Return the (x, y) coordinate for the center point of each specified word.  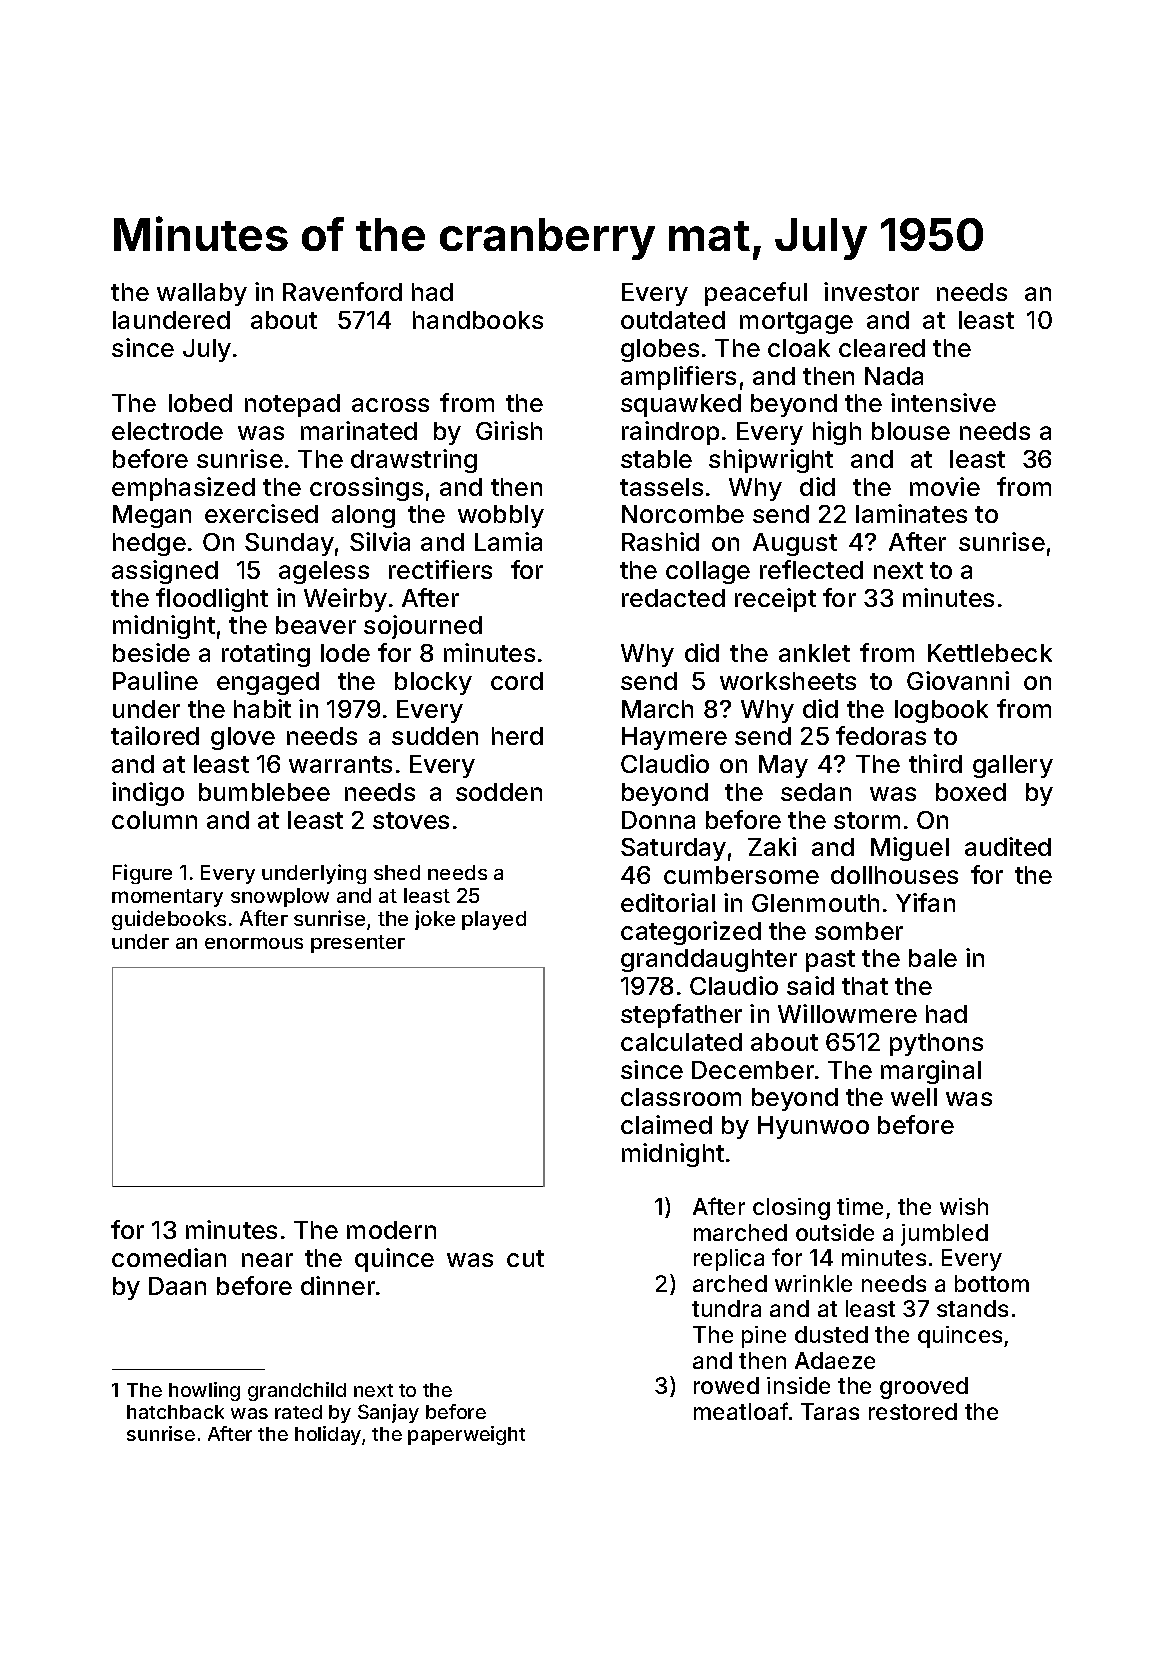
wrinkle (813, 1283)
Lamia (508, 541)
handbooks (478, 320)
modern (391, 1230)
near (267, 1260)
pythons (936, 1044)
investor (871, 291)
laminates (911, 513)
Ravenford (342, 291)
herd (517, 736)
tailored (155, 735)
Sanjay (388, 1413)
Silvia (380, 541)
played (494, 920)
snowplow (280, 897)
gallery (1013, 766)
